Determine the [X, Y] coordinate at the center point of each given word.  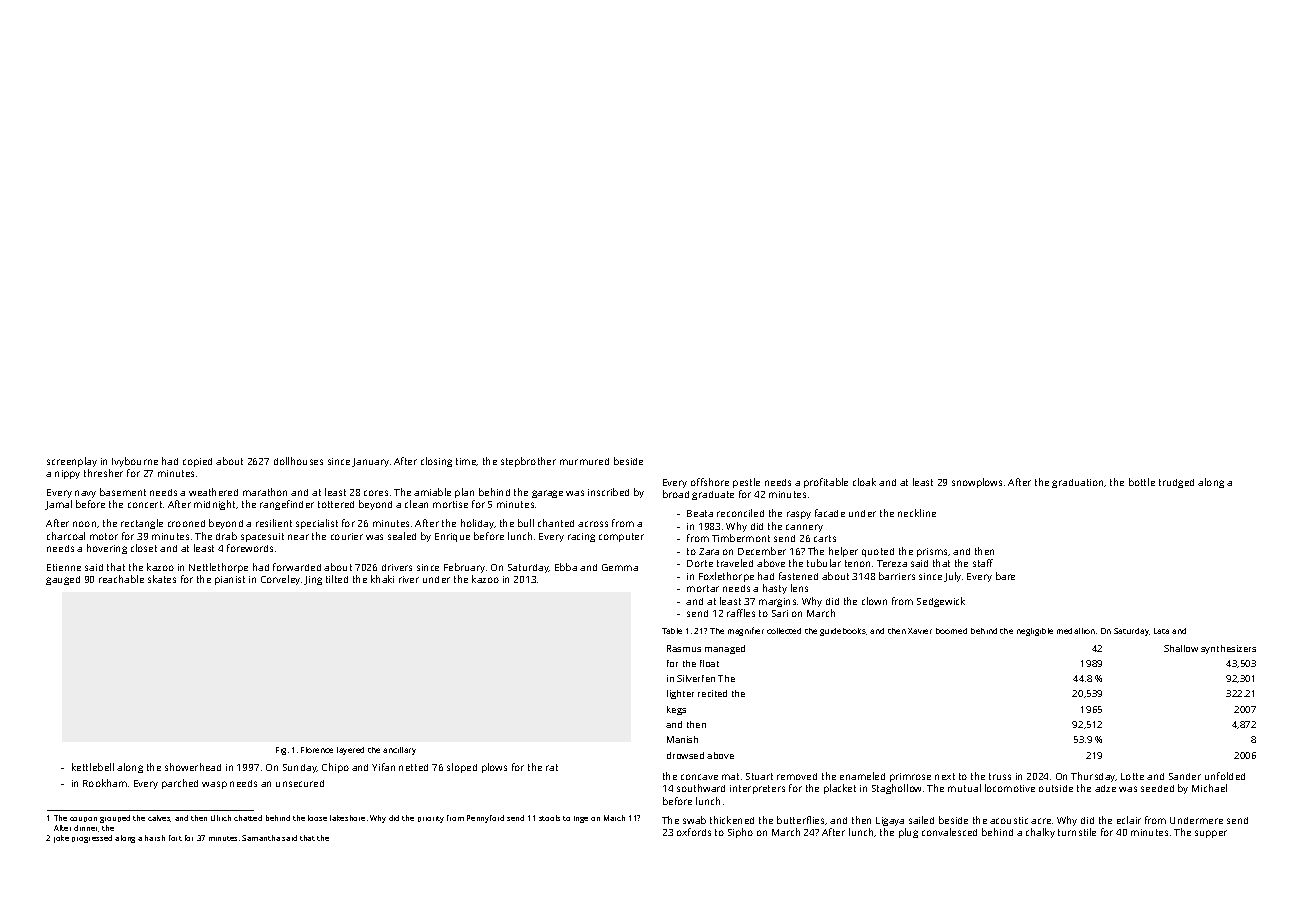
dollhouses [298, 461]
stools [549, 818]
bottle [1142, 482]
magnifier [746, 631]
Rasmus [684, 648]
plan [464, 493]
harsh [155, 838]
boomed [951, 631]
